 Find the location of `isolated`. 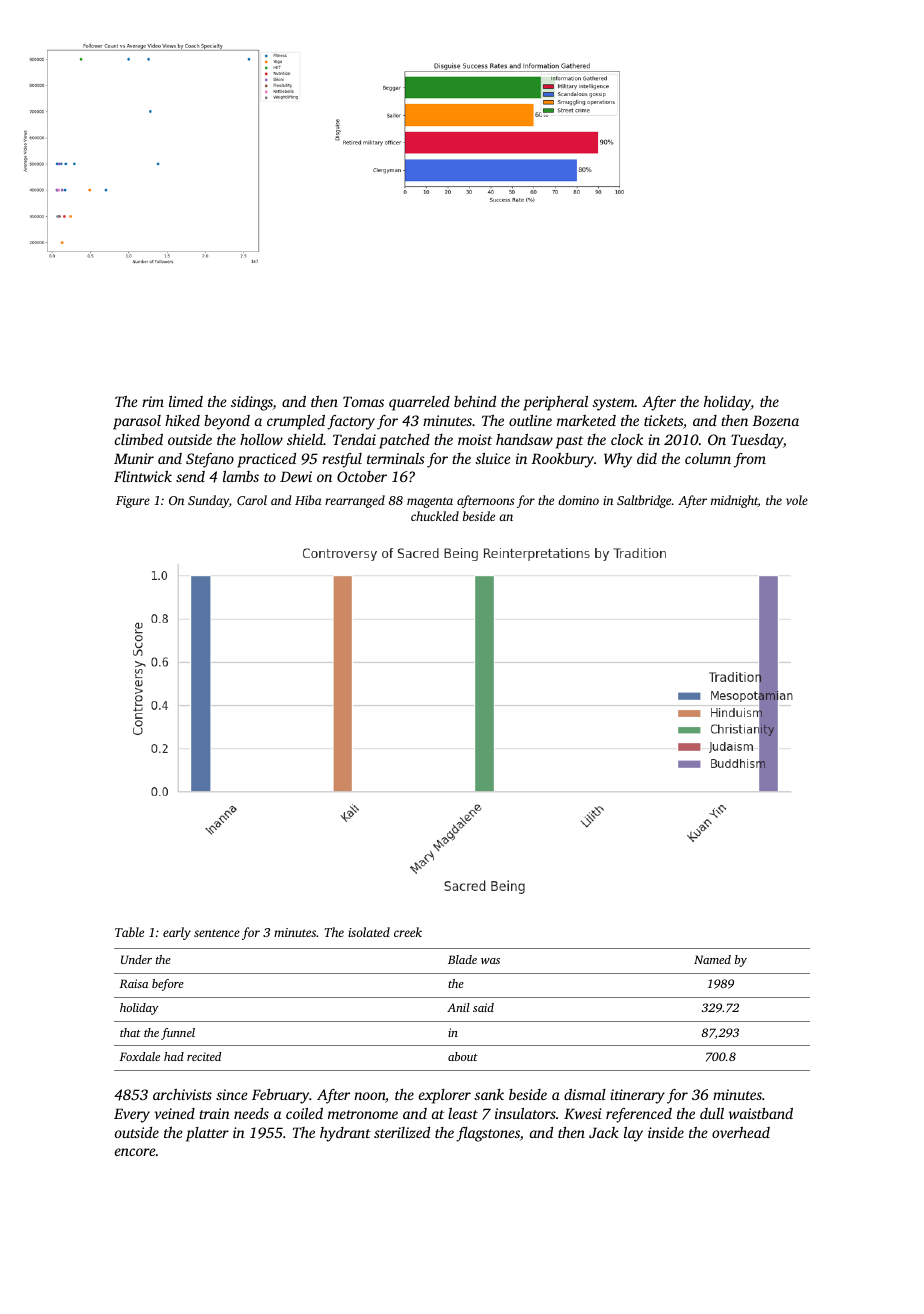

isolated is located at coordinates (369, 932).
